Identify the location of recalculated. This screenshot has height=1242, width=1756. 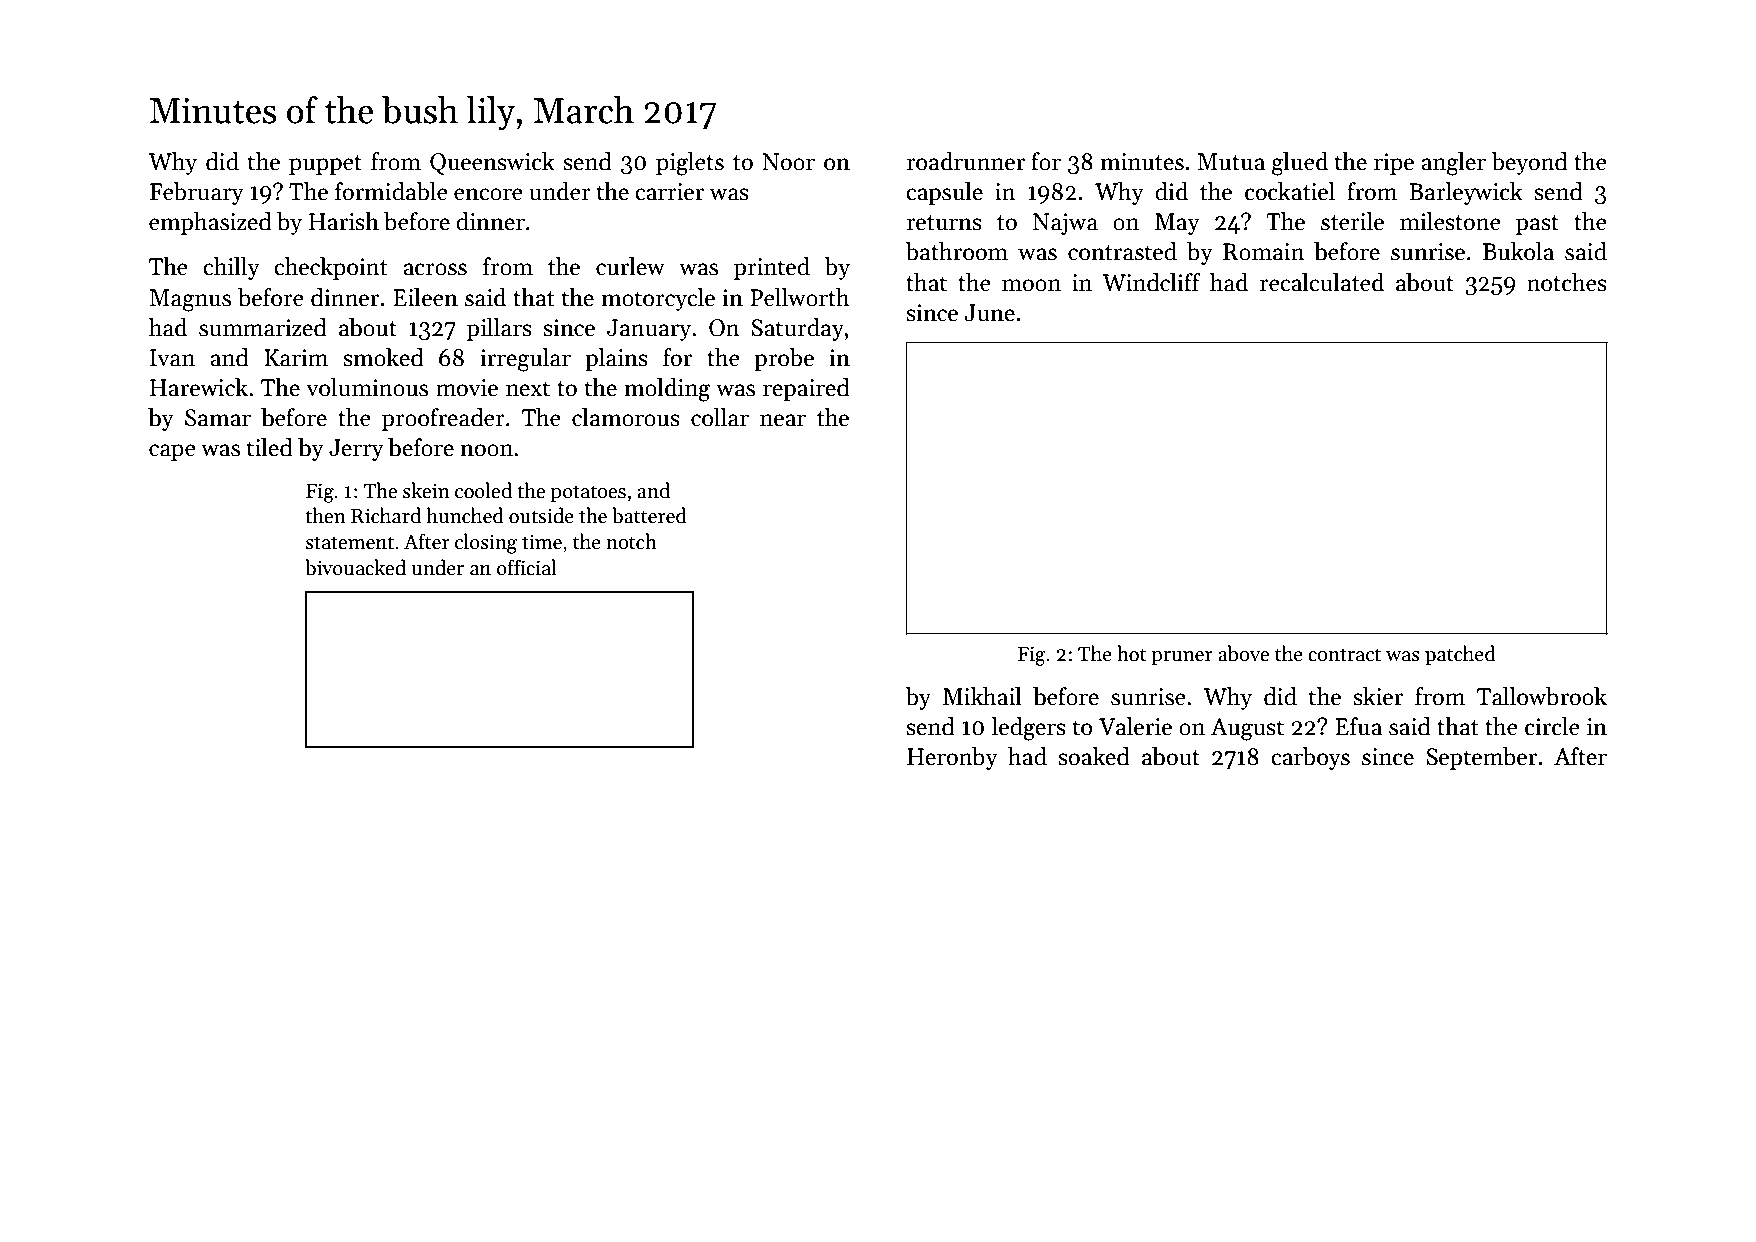
(1322, 282).
